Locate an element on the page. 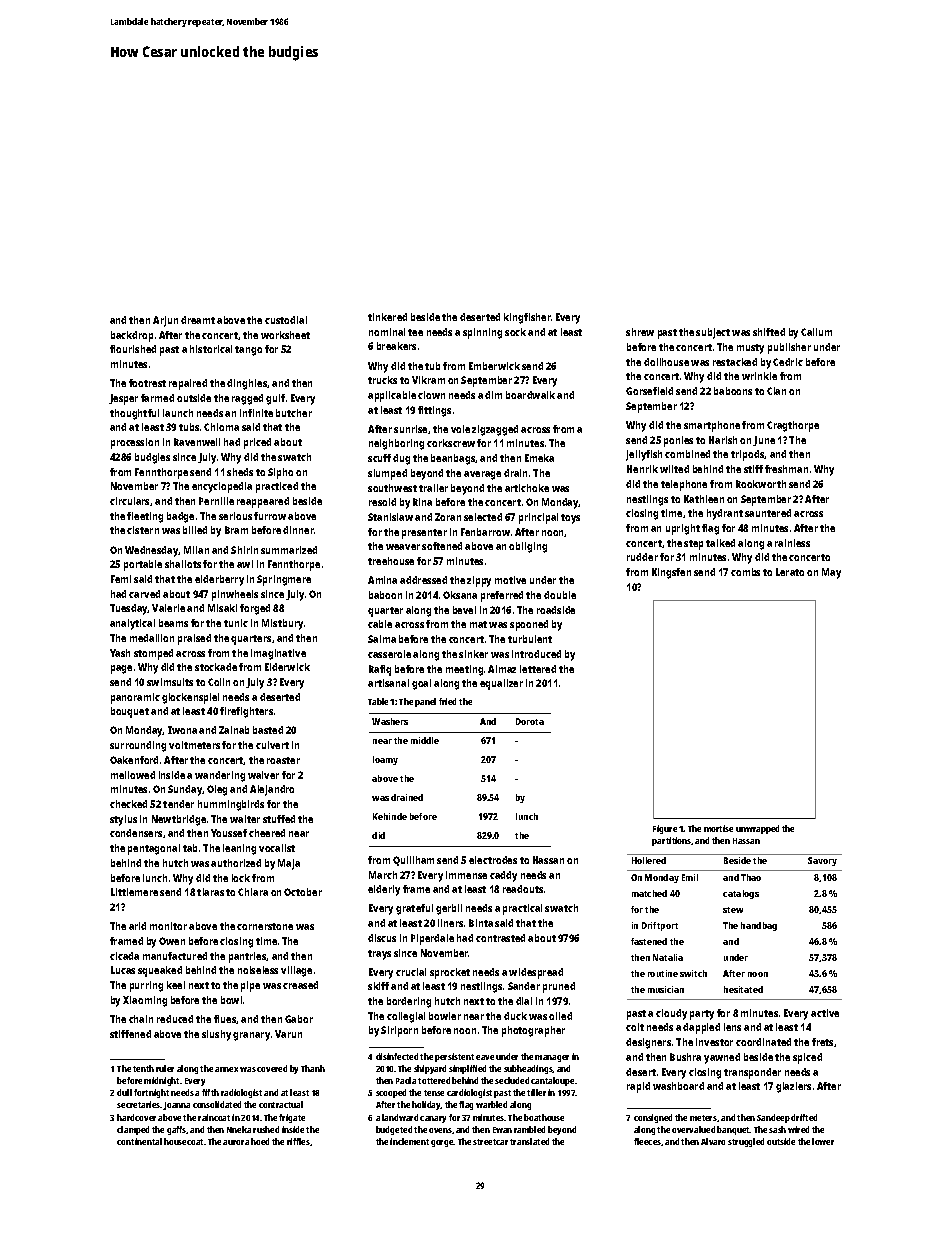 This image has width=952, height=1233. streetcar is located at coordinates (490, 1142).
